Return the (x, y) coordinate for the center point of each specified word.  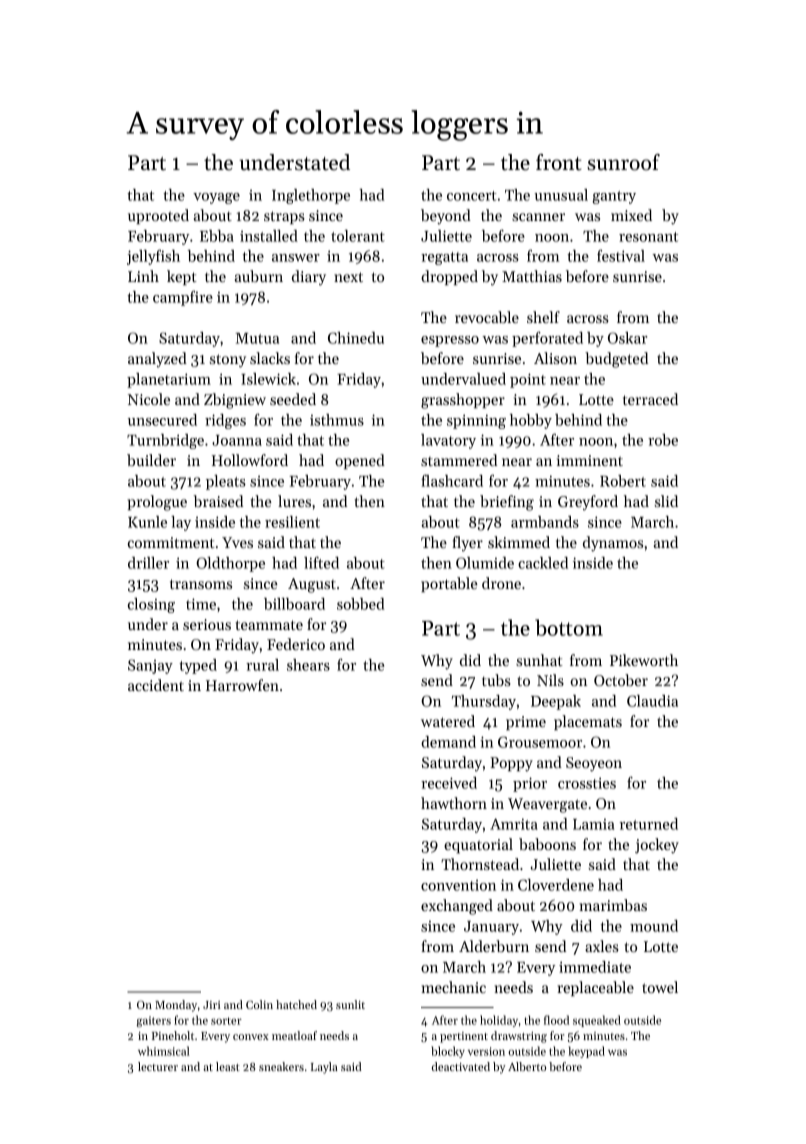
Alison (555, 358)
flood (556, 1020)
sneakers (281, 1066)
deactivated (461, 1066)
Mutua (257, 338)
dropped (449, 277)
